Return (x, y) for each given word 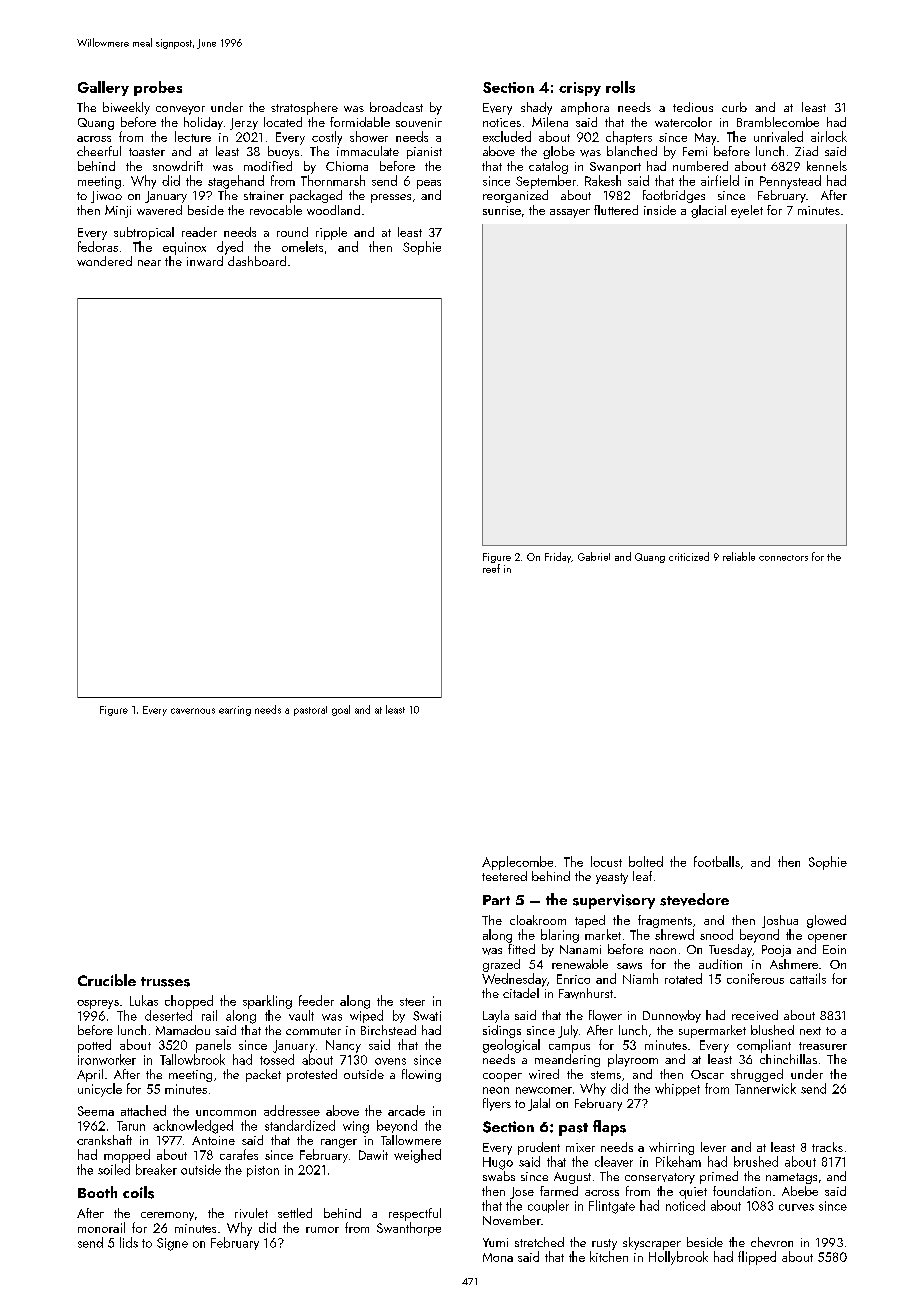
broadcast (396, 107)
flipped (757, 1258)
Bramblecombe (778, 122)
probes (158, 88)
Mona (498, 1257)
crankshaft (104, 1140)
